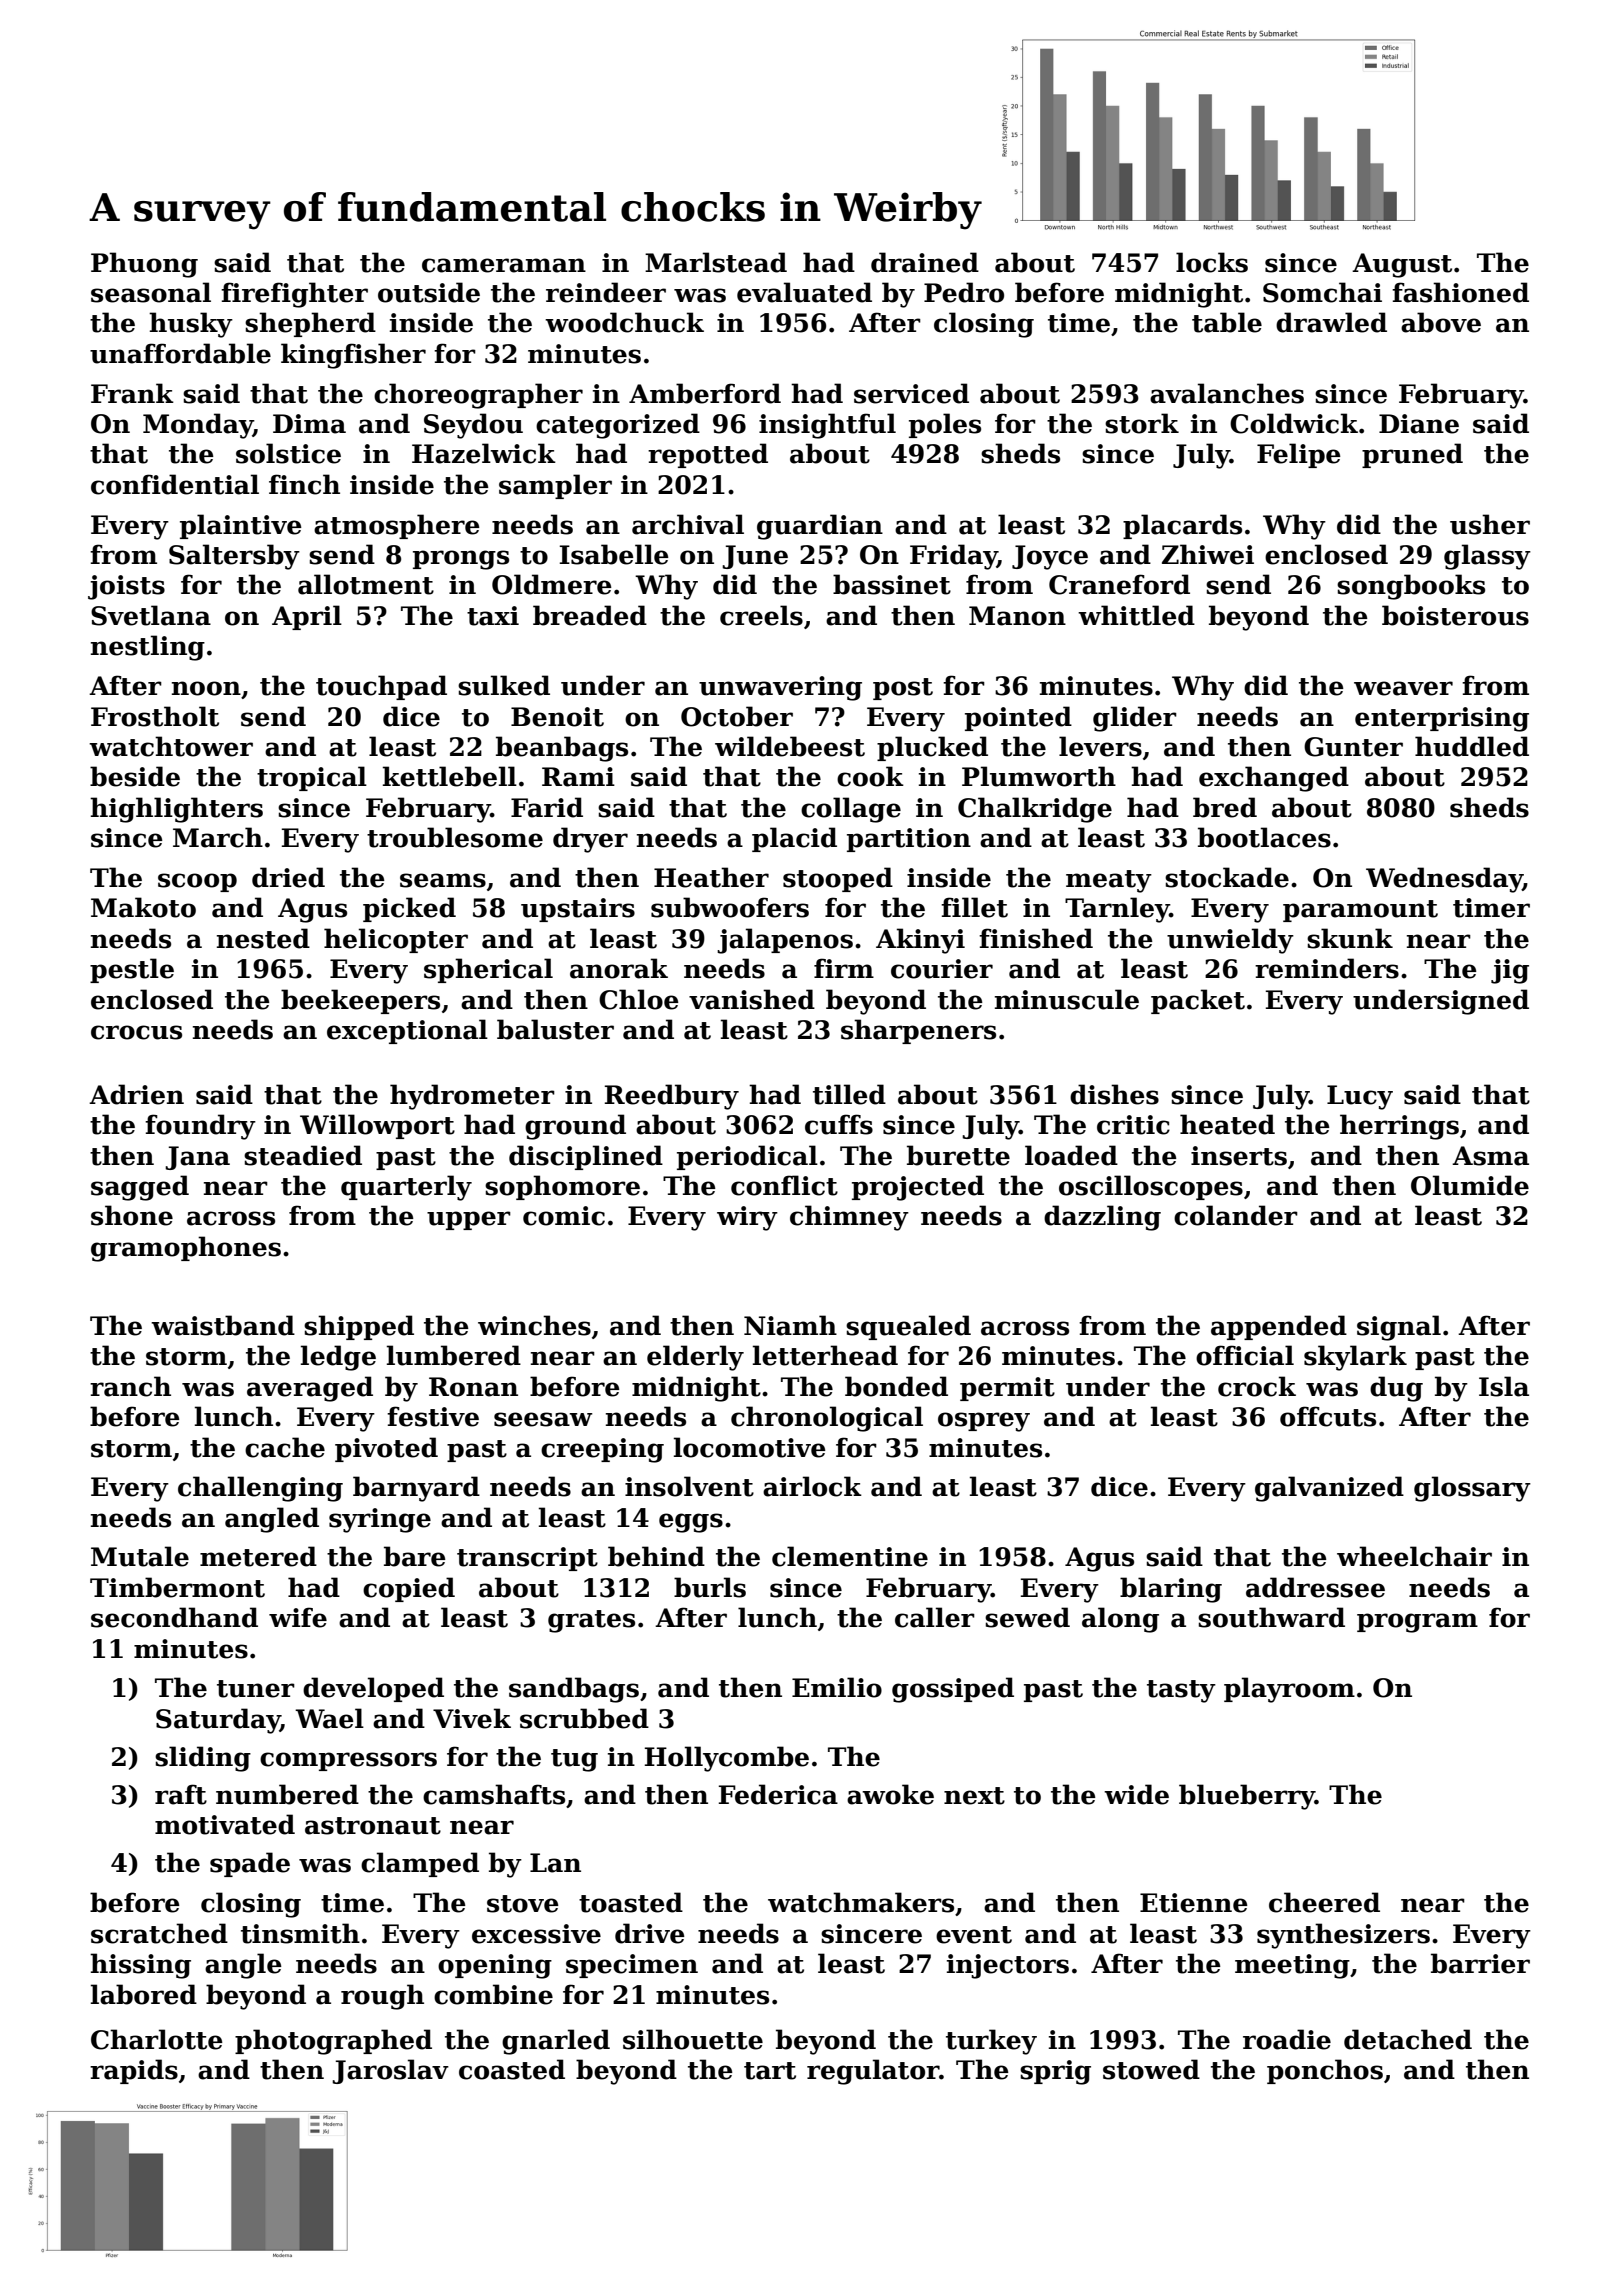  I want to click on Jaroslav, so click(390, 2071).
